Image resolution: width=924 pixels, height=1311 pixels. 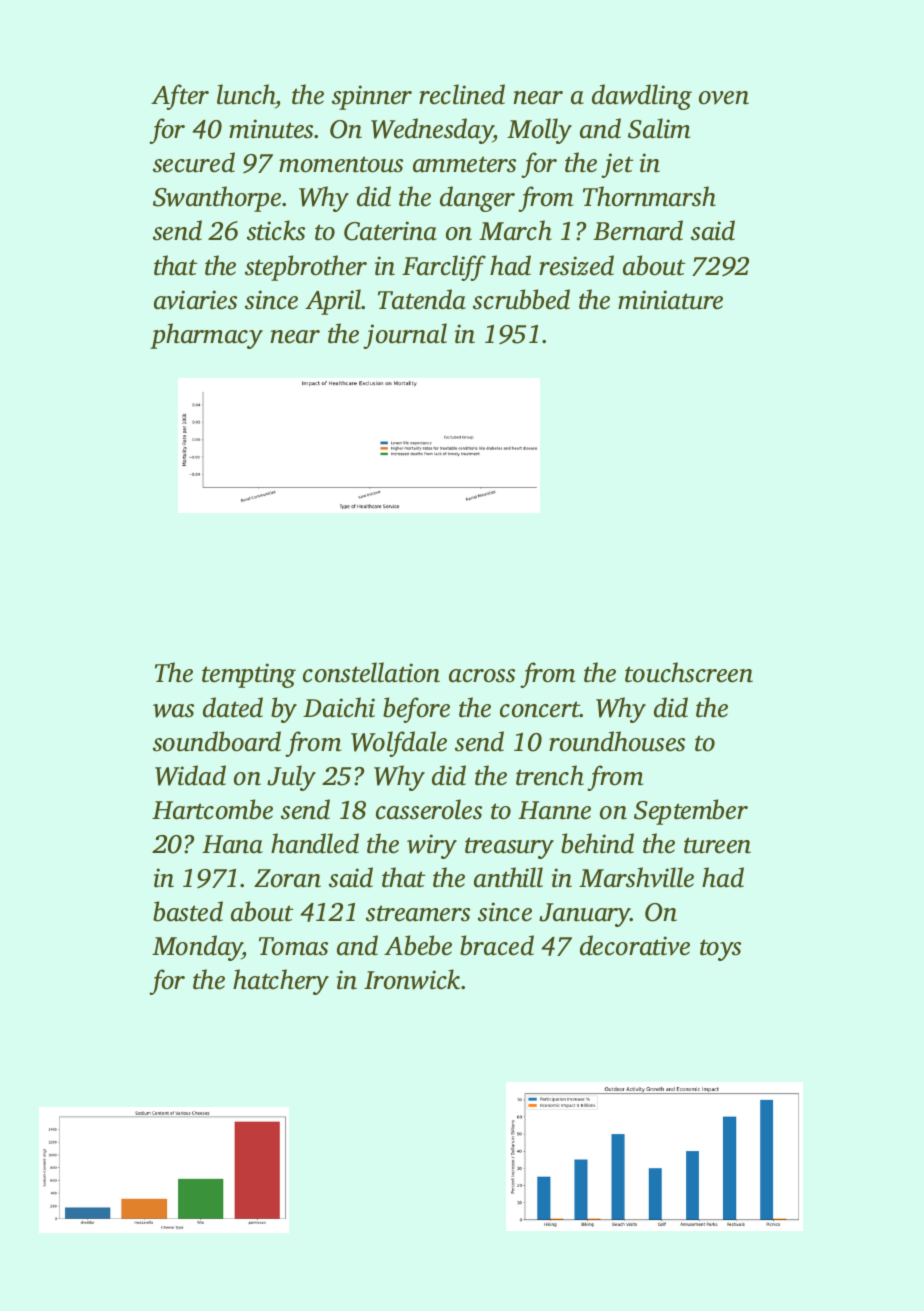 I want to click on Ironwick, so click(x=412, y=979).
